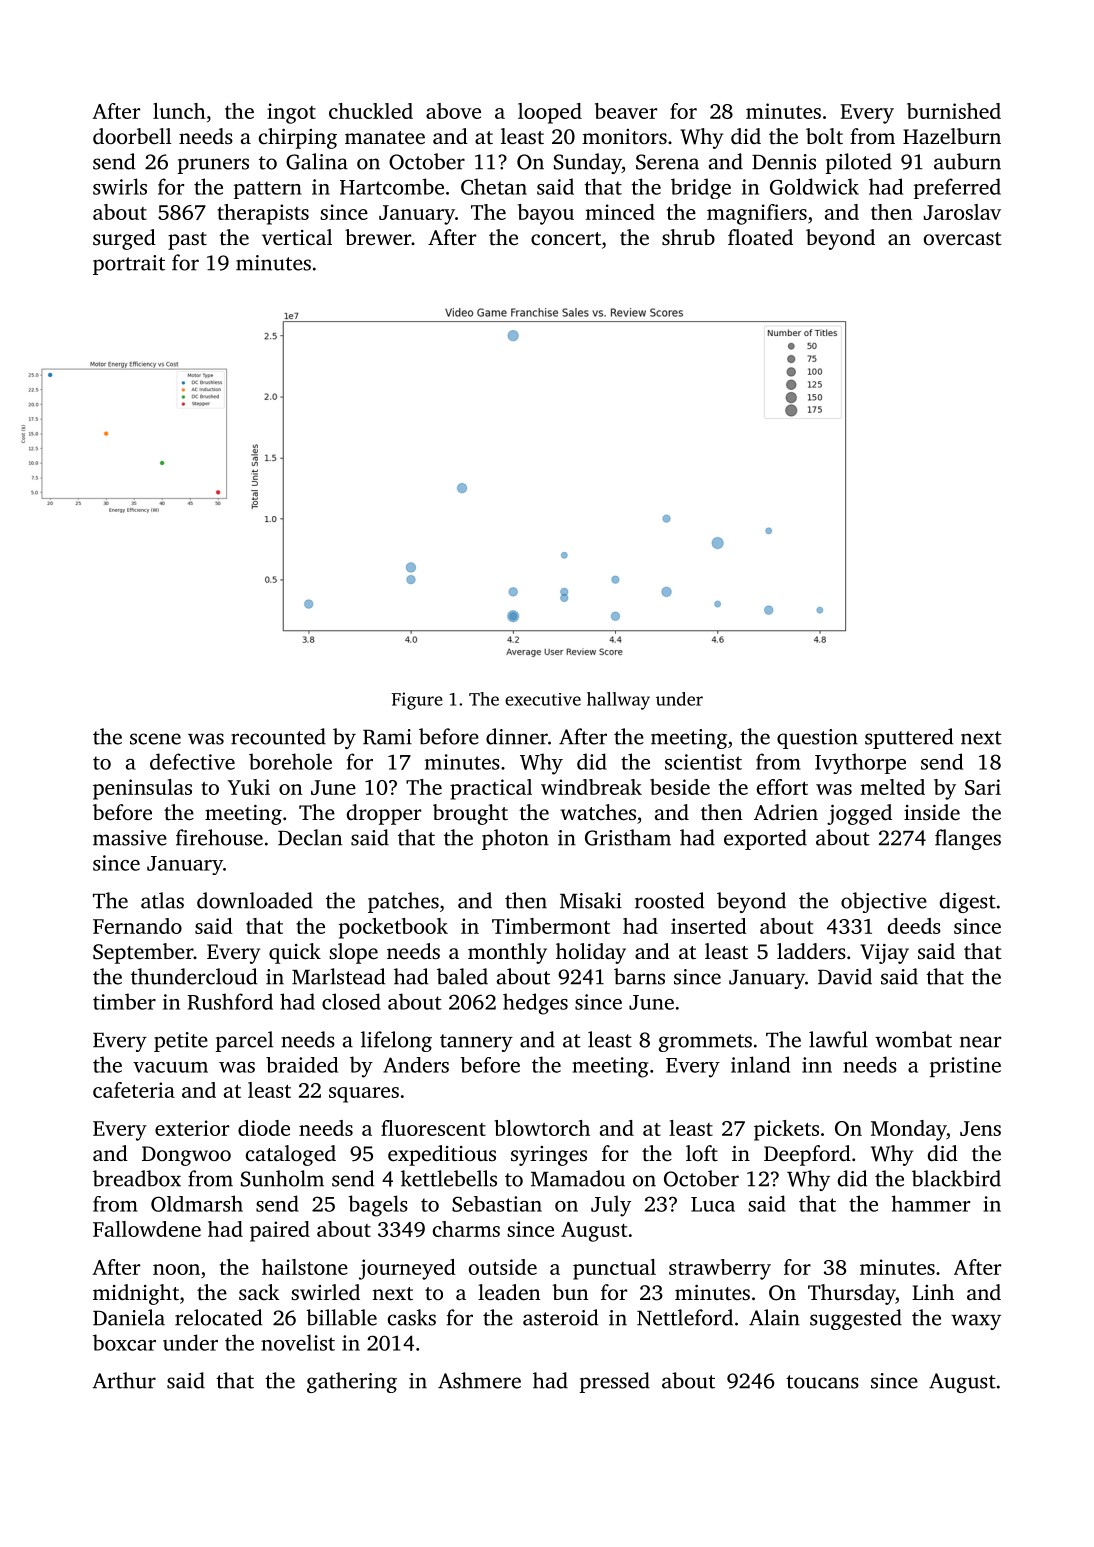 This image has width=1094, height=1547. Describe the element at coordinates (909, 738) in the image. I see `sputtered` at that location.
